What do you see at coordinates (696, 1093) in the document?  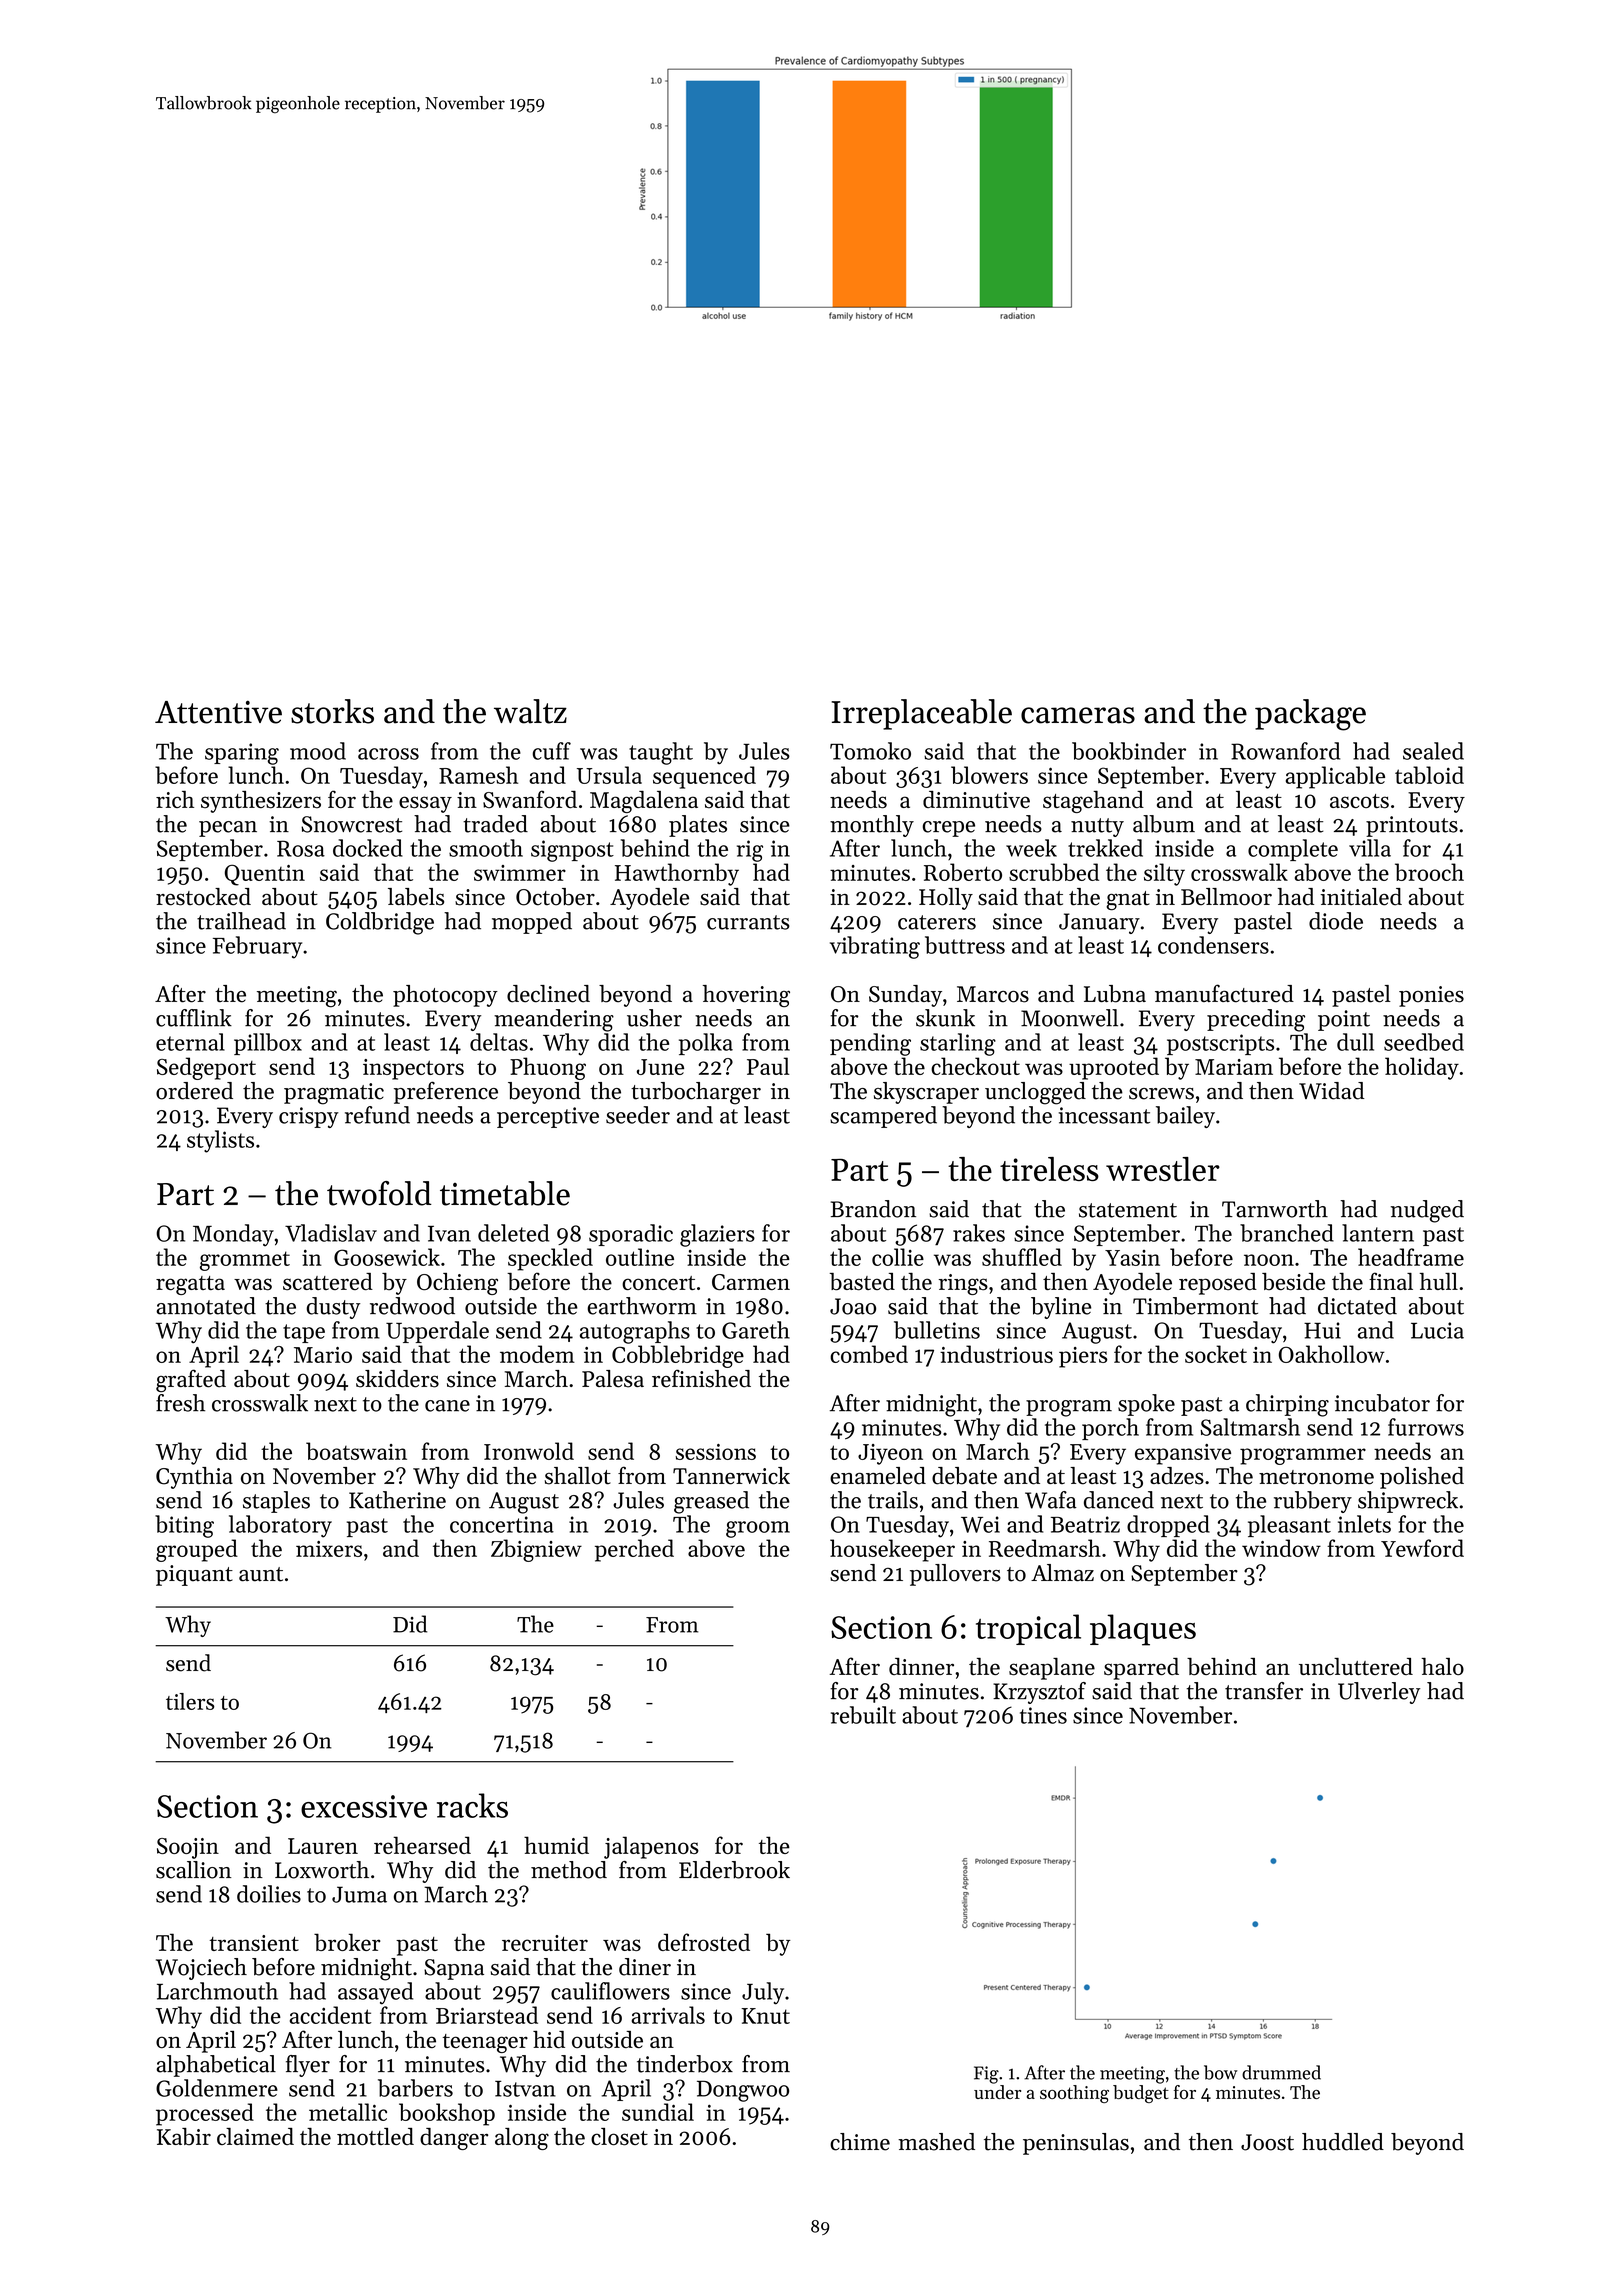 I see `turbocharger` at bounding box center [696, 1093].
